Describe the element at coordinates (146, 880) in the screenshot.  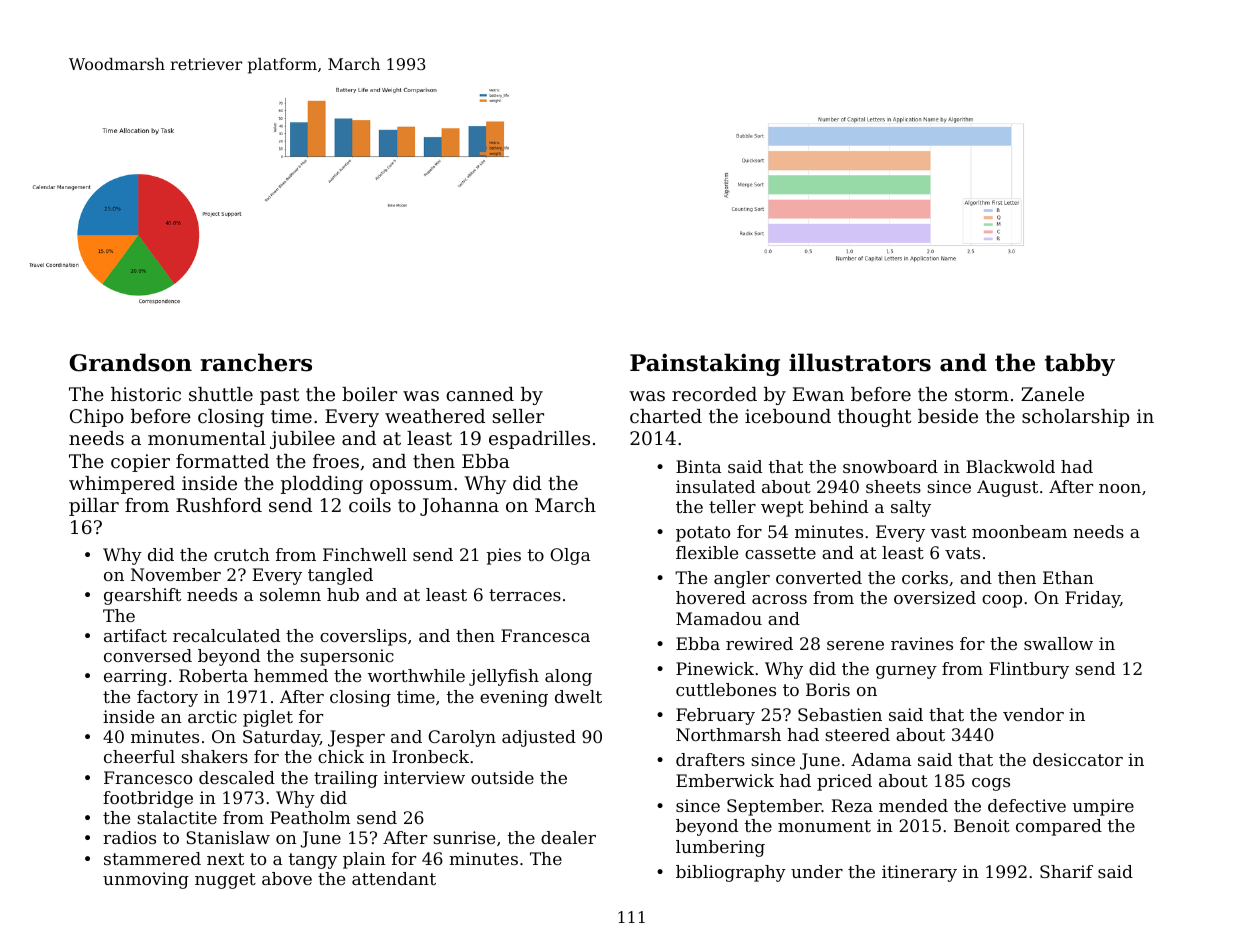
I see `unmoving` at that location.
